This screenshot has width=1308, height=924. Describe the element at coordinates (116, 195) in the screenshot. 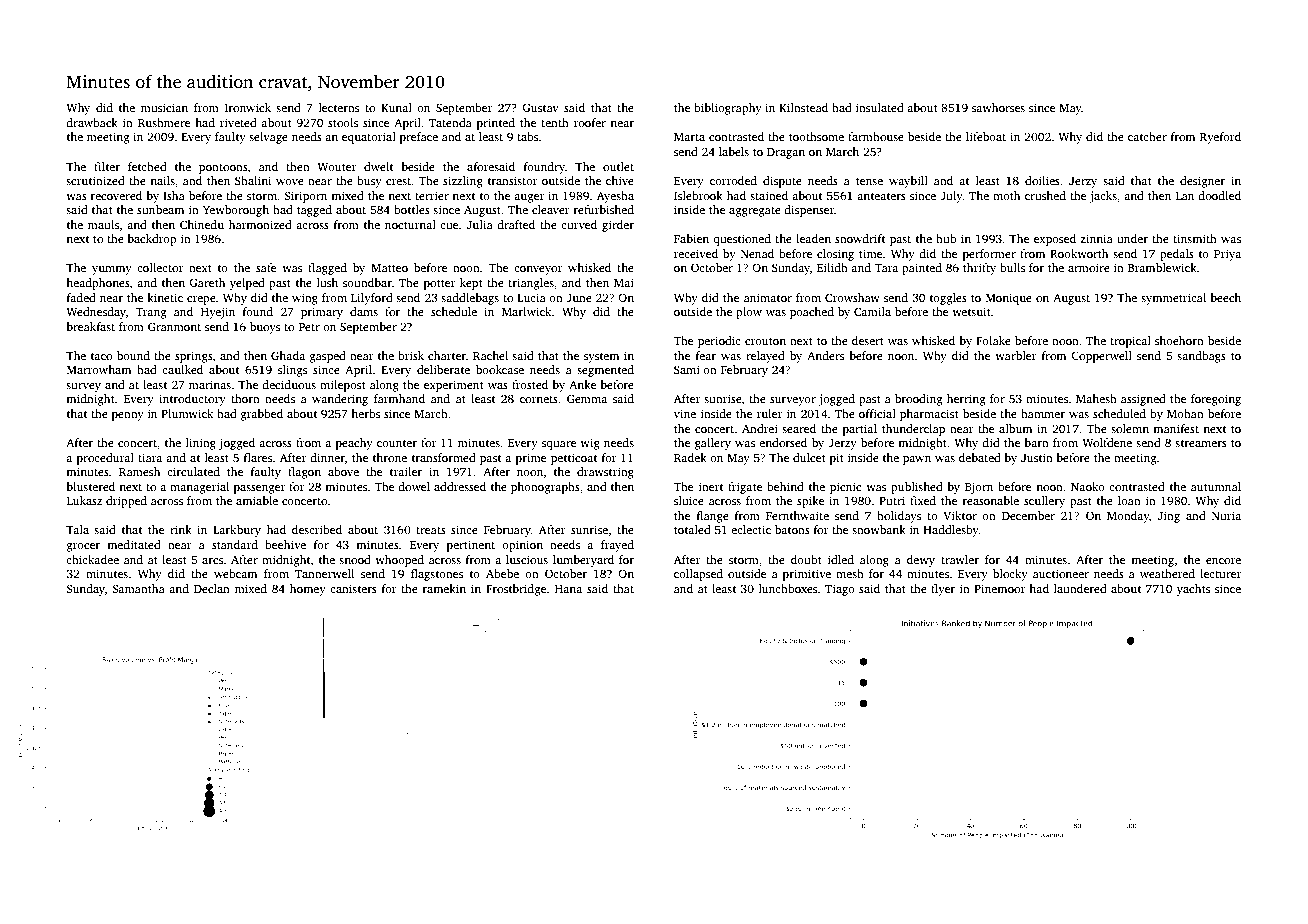

I see `recovered` at that location.
